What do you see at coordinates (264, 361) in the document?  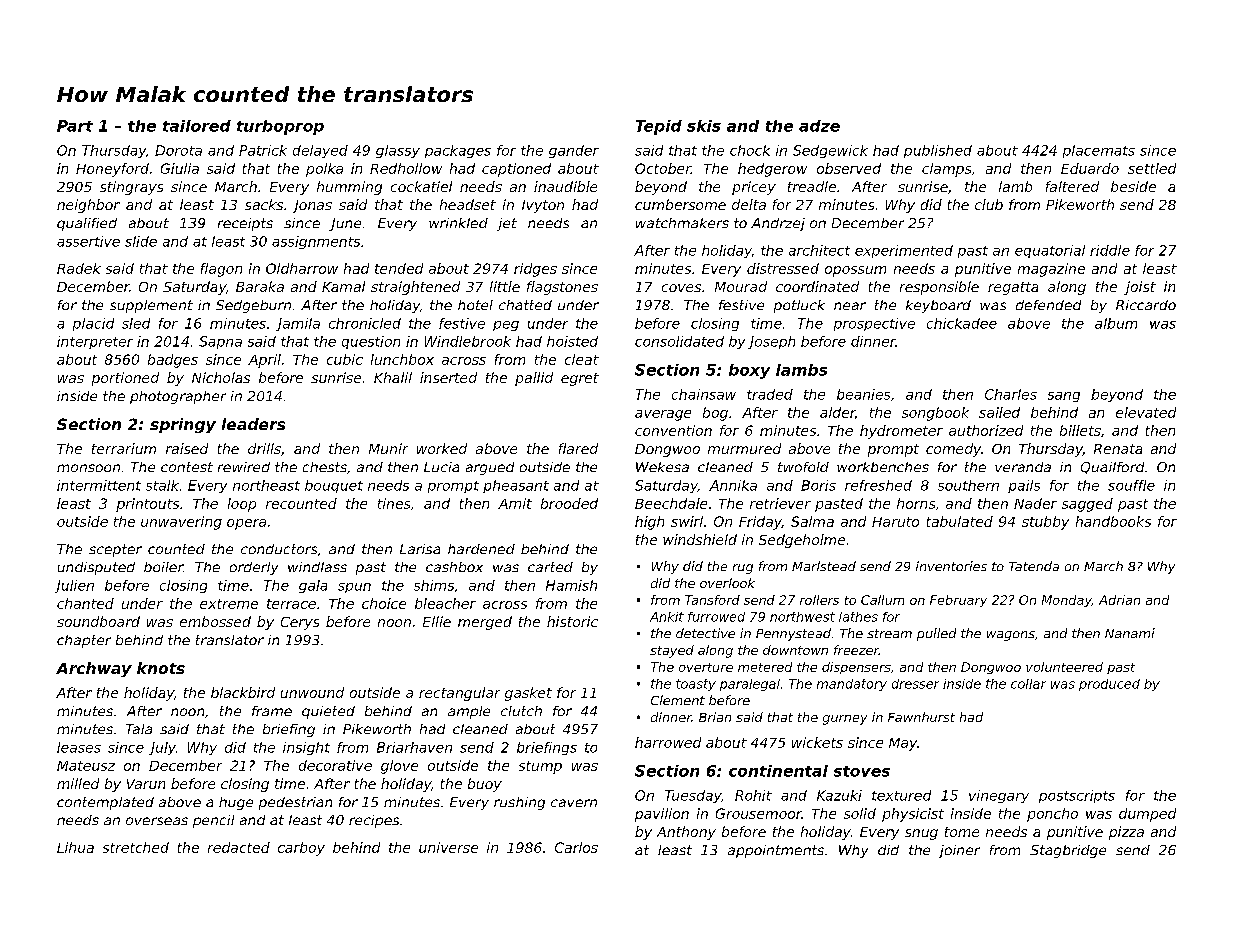 I see `April` at bounding box center [264, 361].
